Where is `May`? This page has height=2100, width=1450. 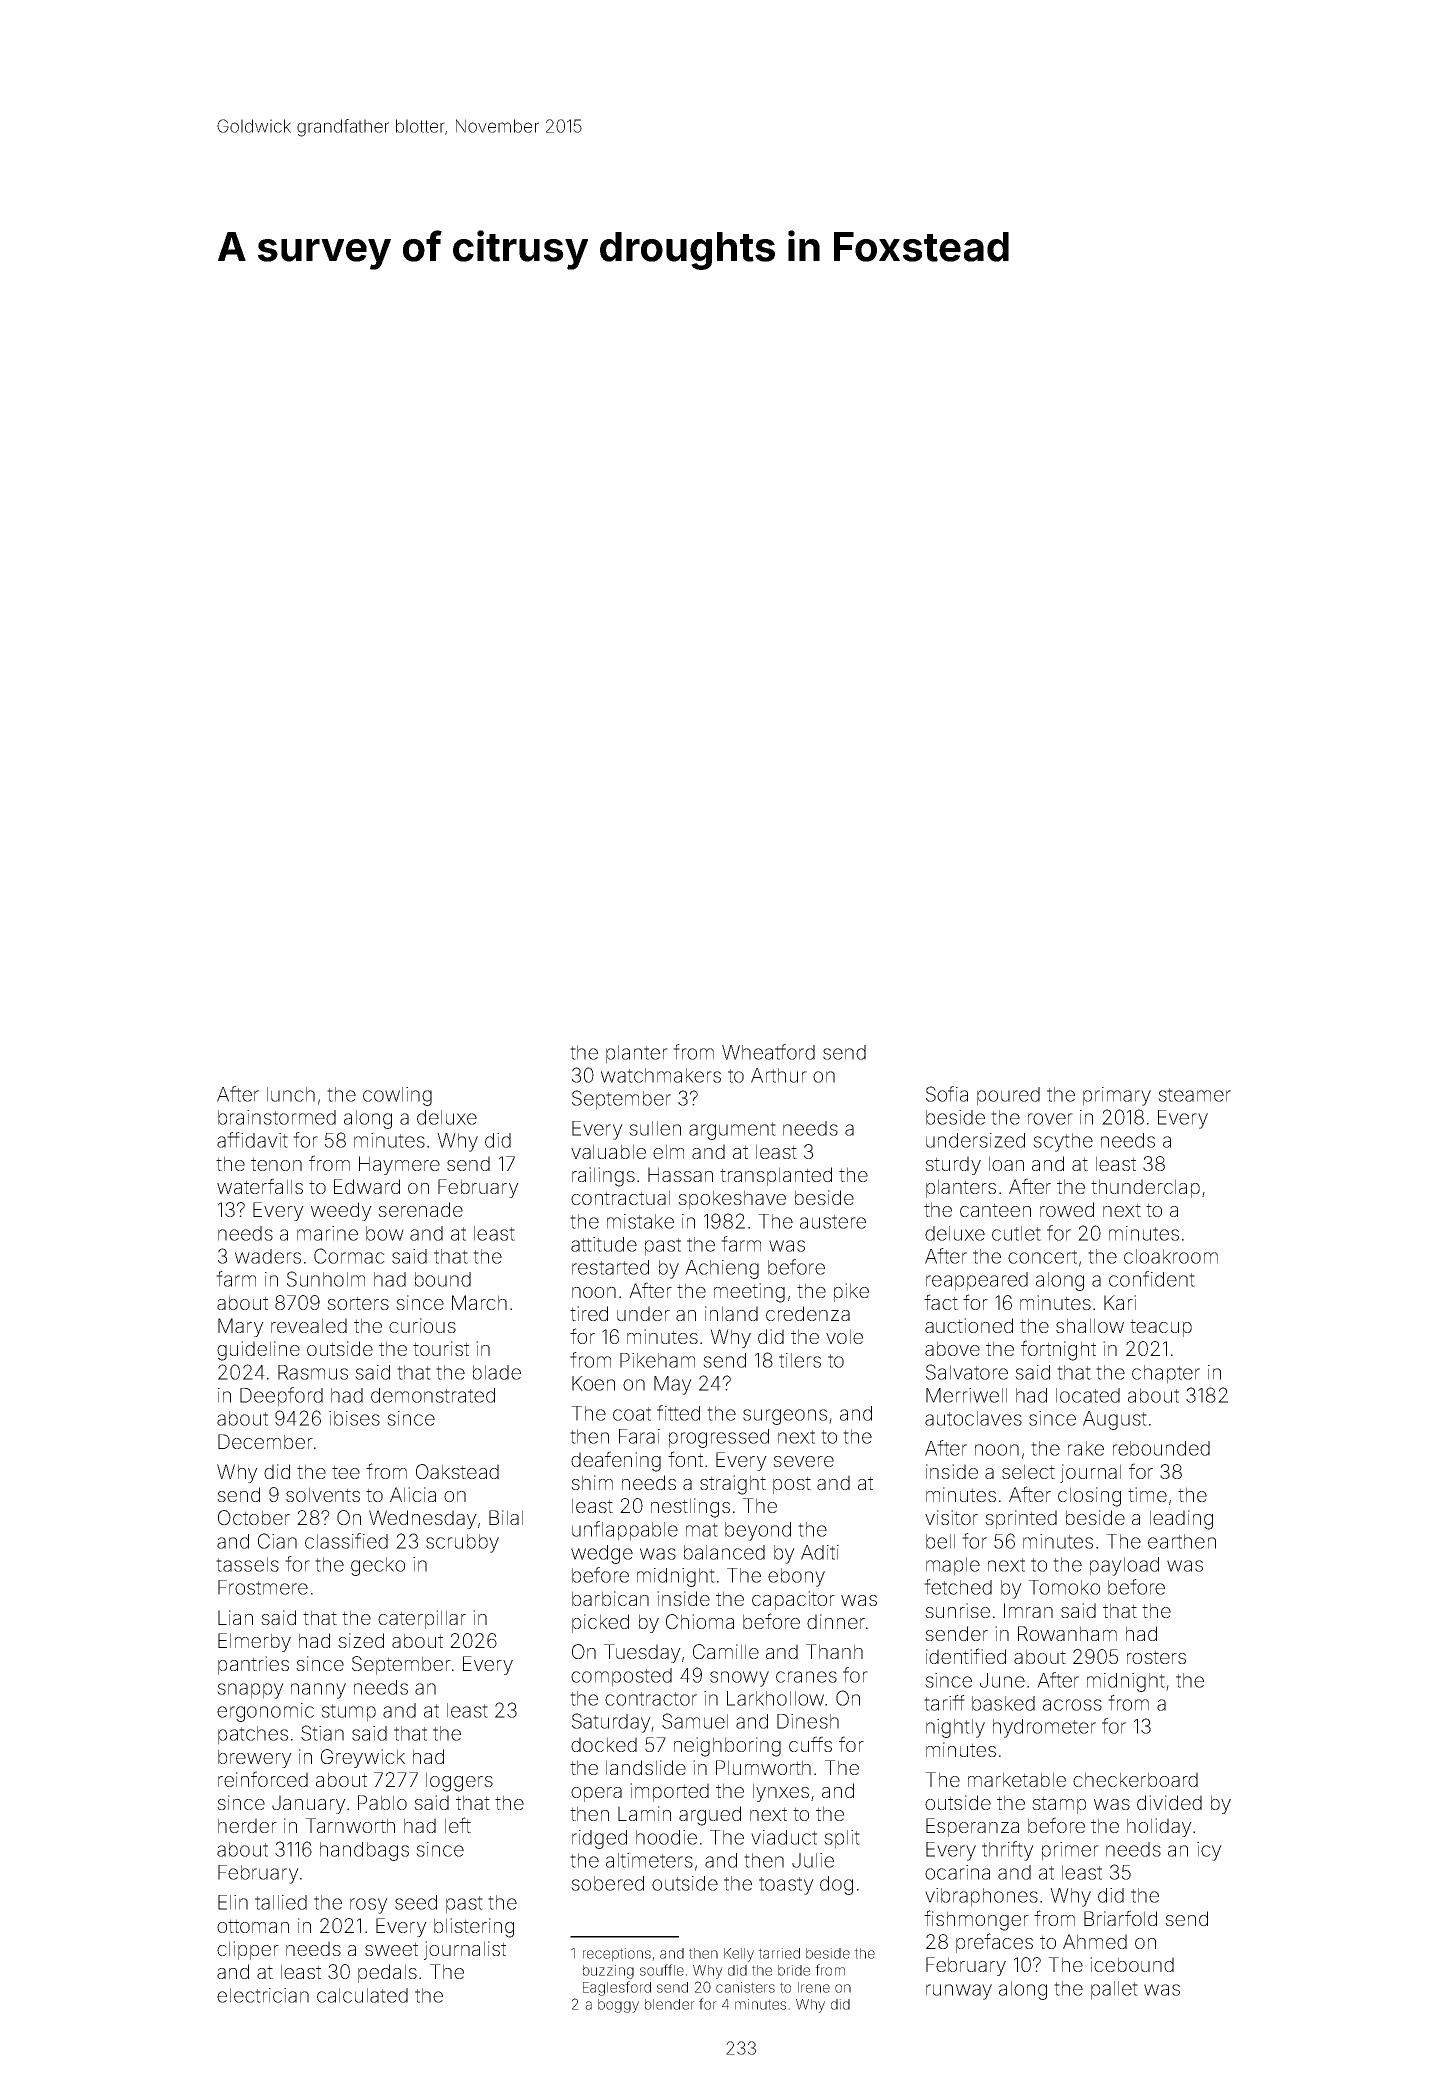 May is located at coordinates (673, 1385).
